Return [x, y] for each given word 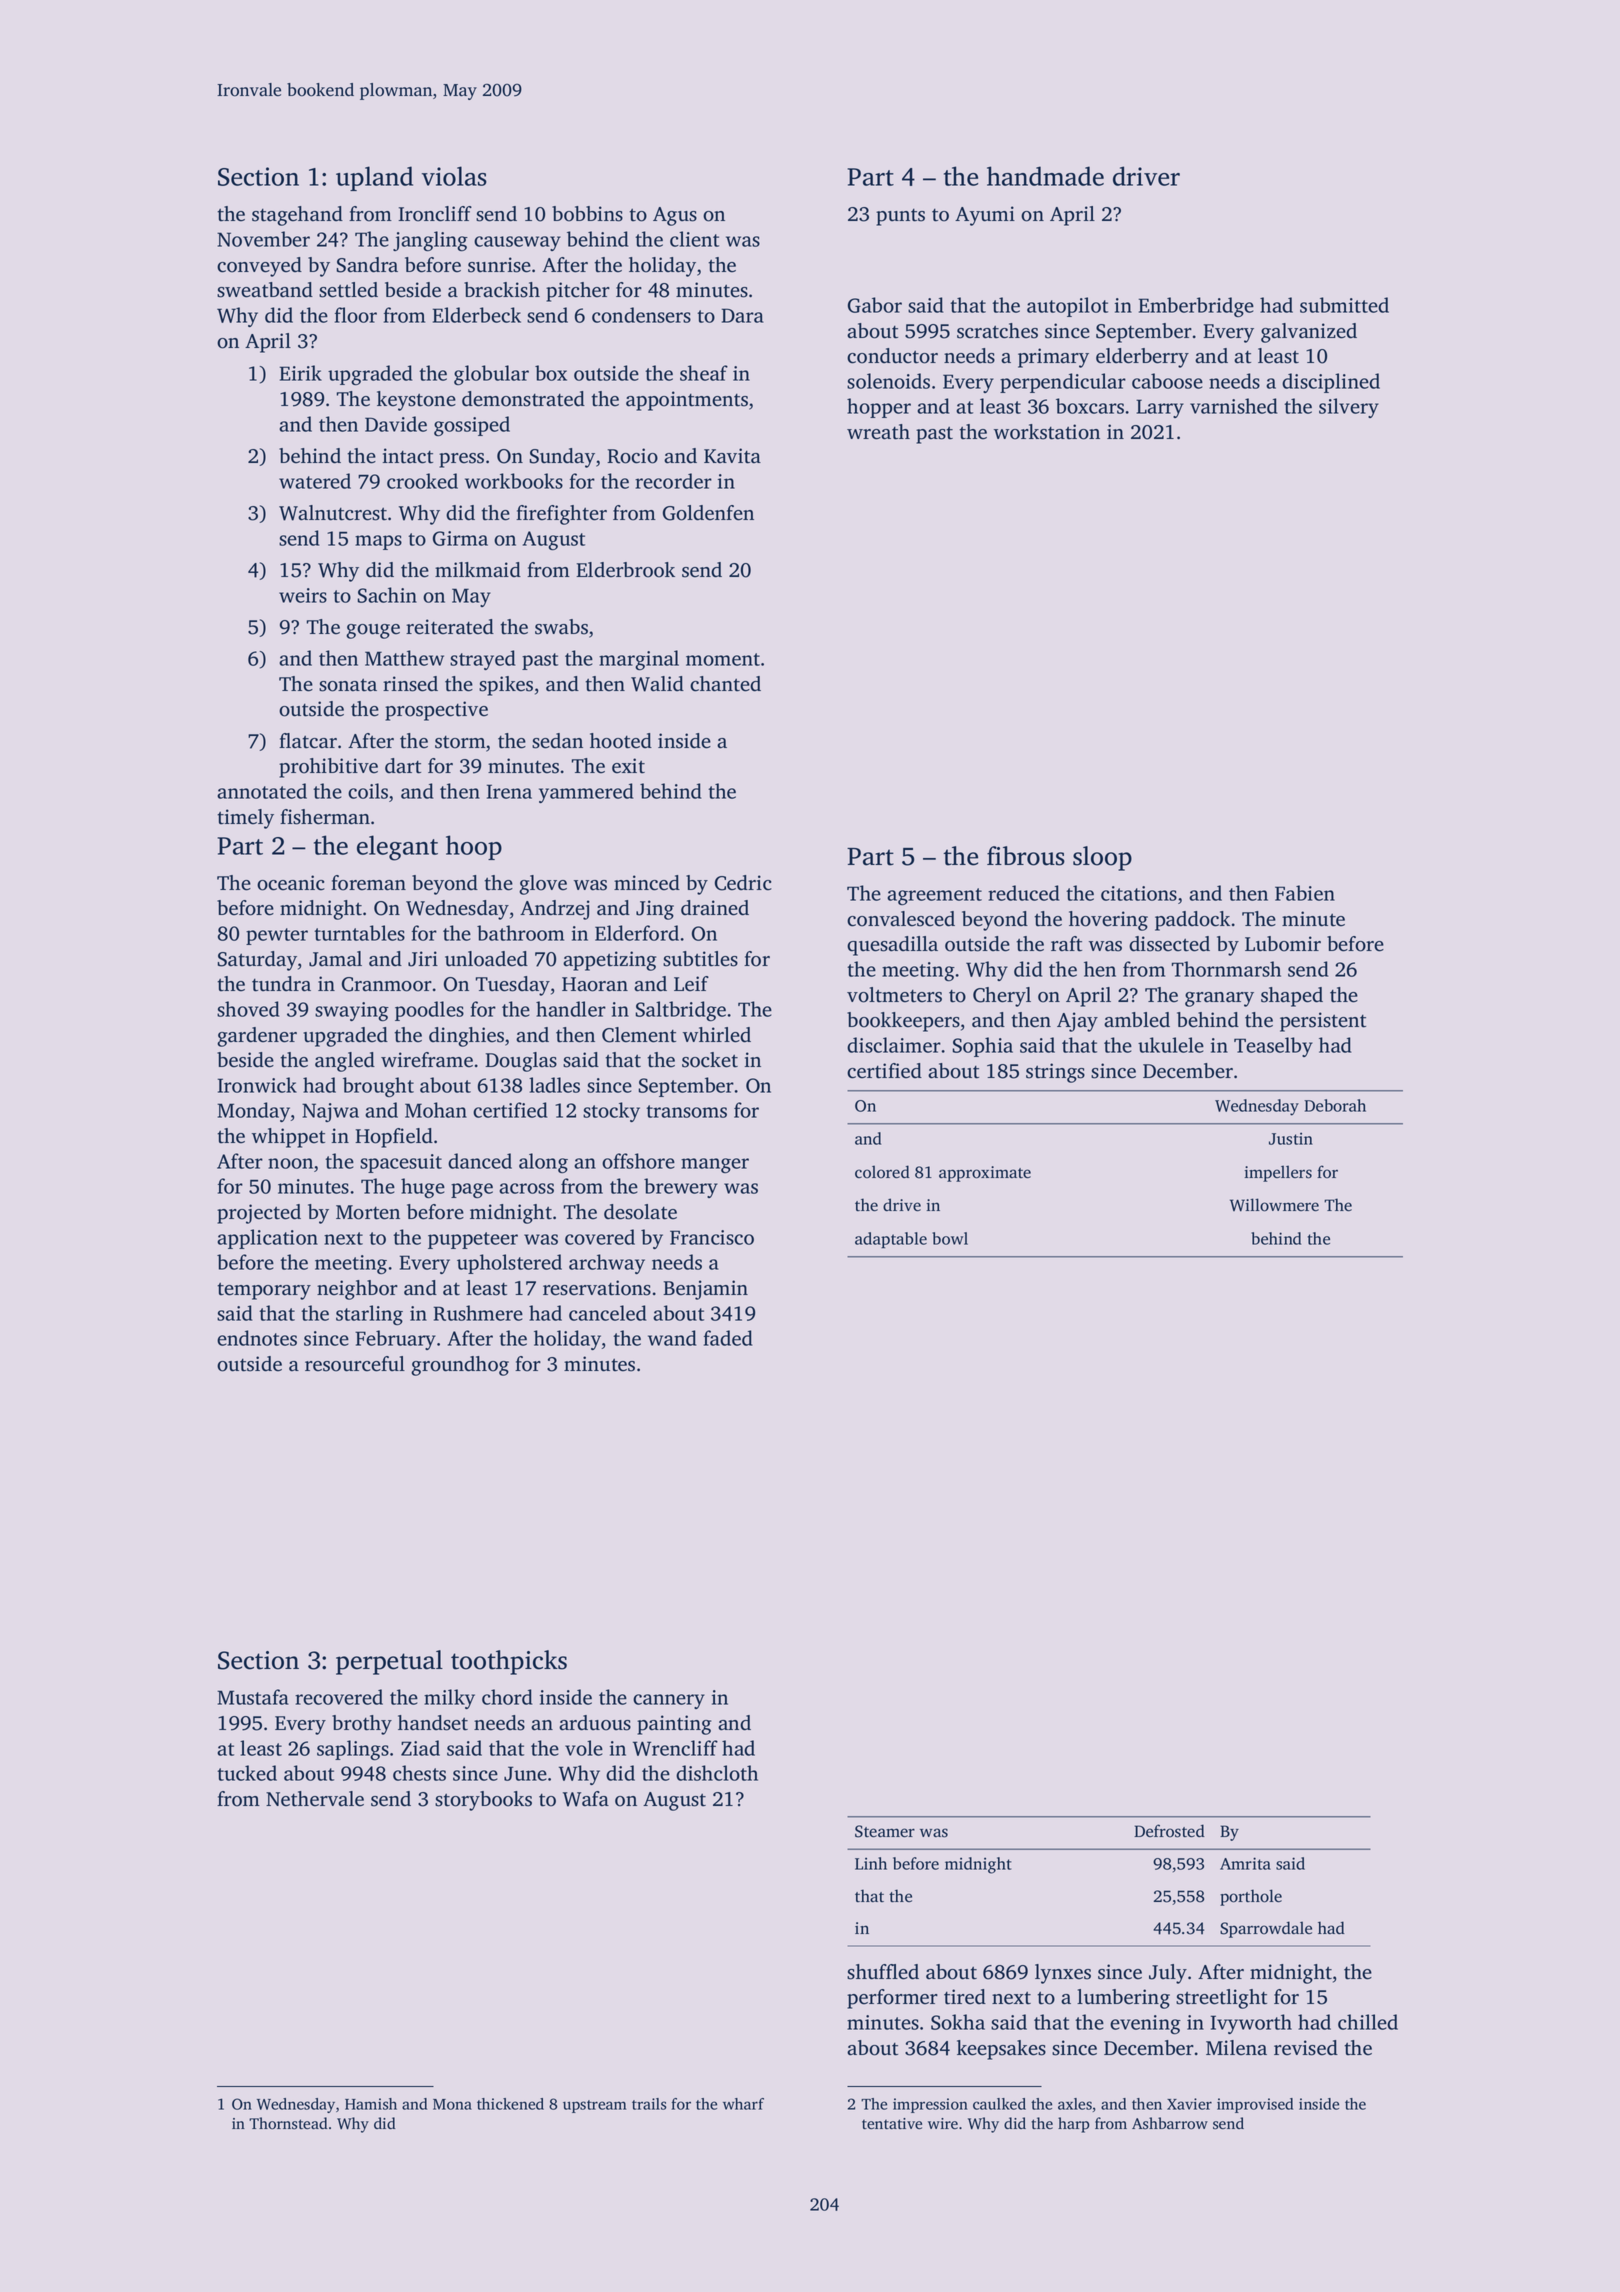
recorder [673, 481]
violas [454, 176]
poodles [429, 1011]
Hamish [371, 2104]
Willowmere [1274, 1205]
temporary [264, 1291]
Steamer [885, 1831]
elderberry [1142, 358]
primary [1053, 358]
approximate [985, 1174]
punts [900, 217]
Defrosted [1169, 1831]
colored [882, 1172]
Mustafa [253, 1697]
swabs [561, 627]
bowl [950, 1238]
